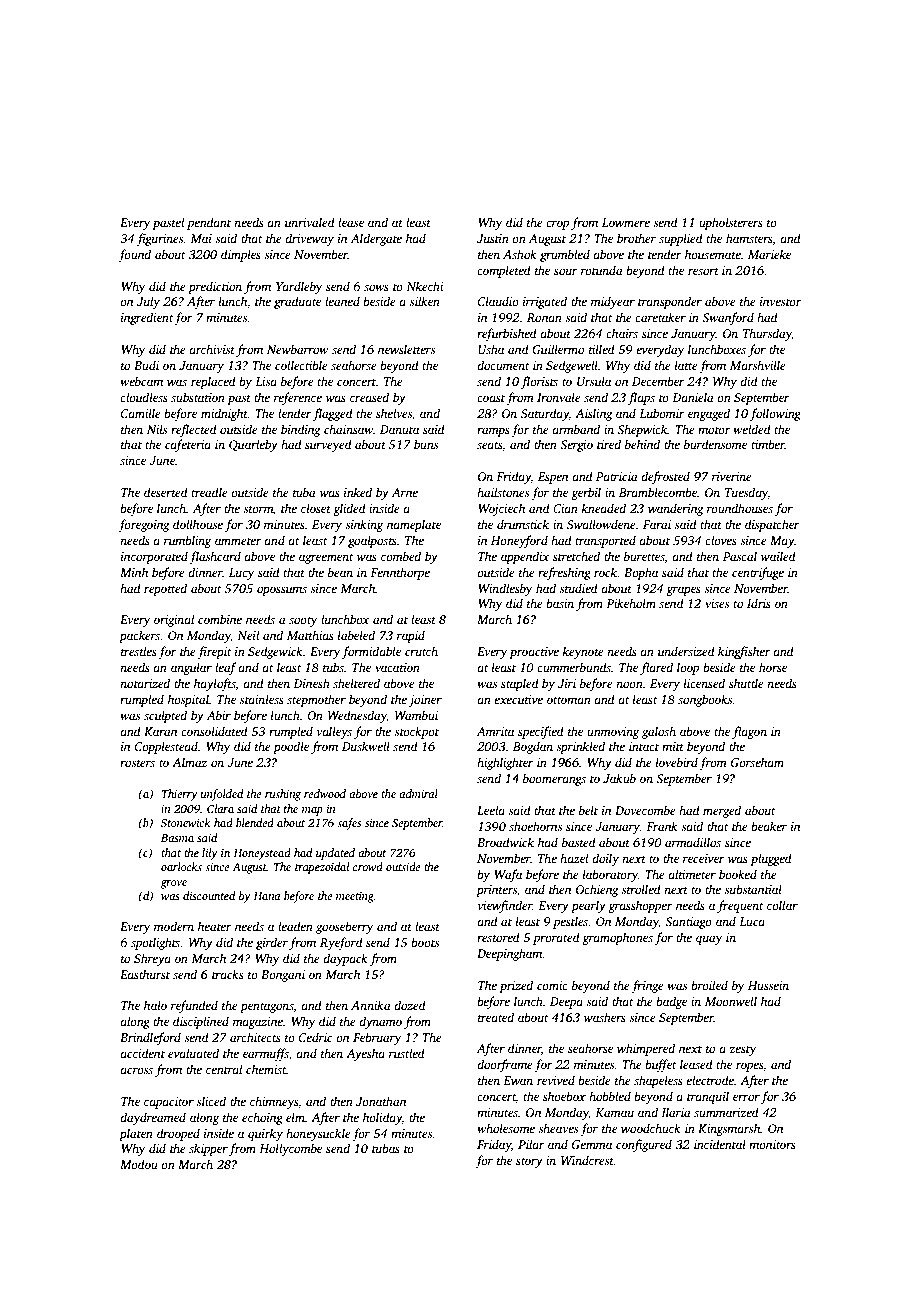 The width and height of the screenshot is (924, 1308). Describe the element at coordinates (152, 959) in the screenshot. I see `Shreya` at that location.
